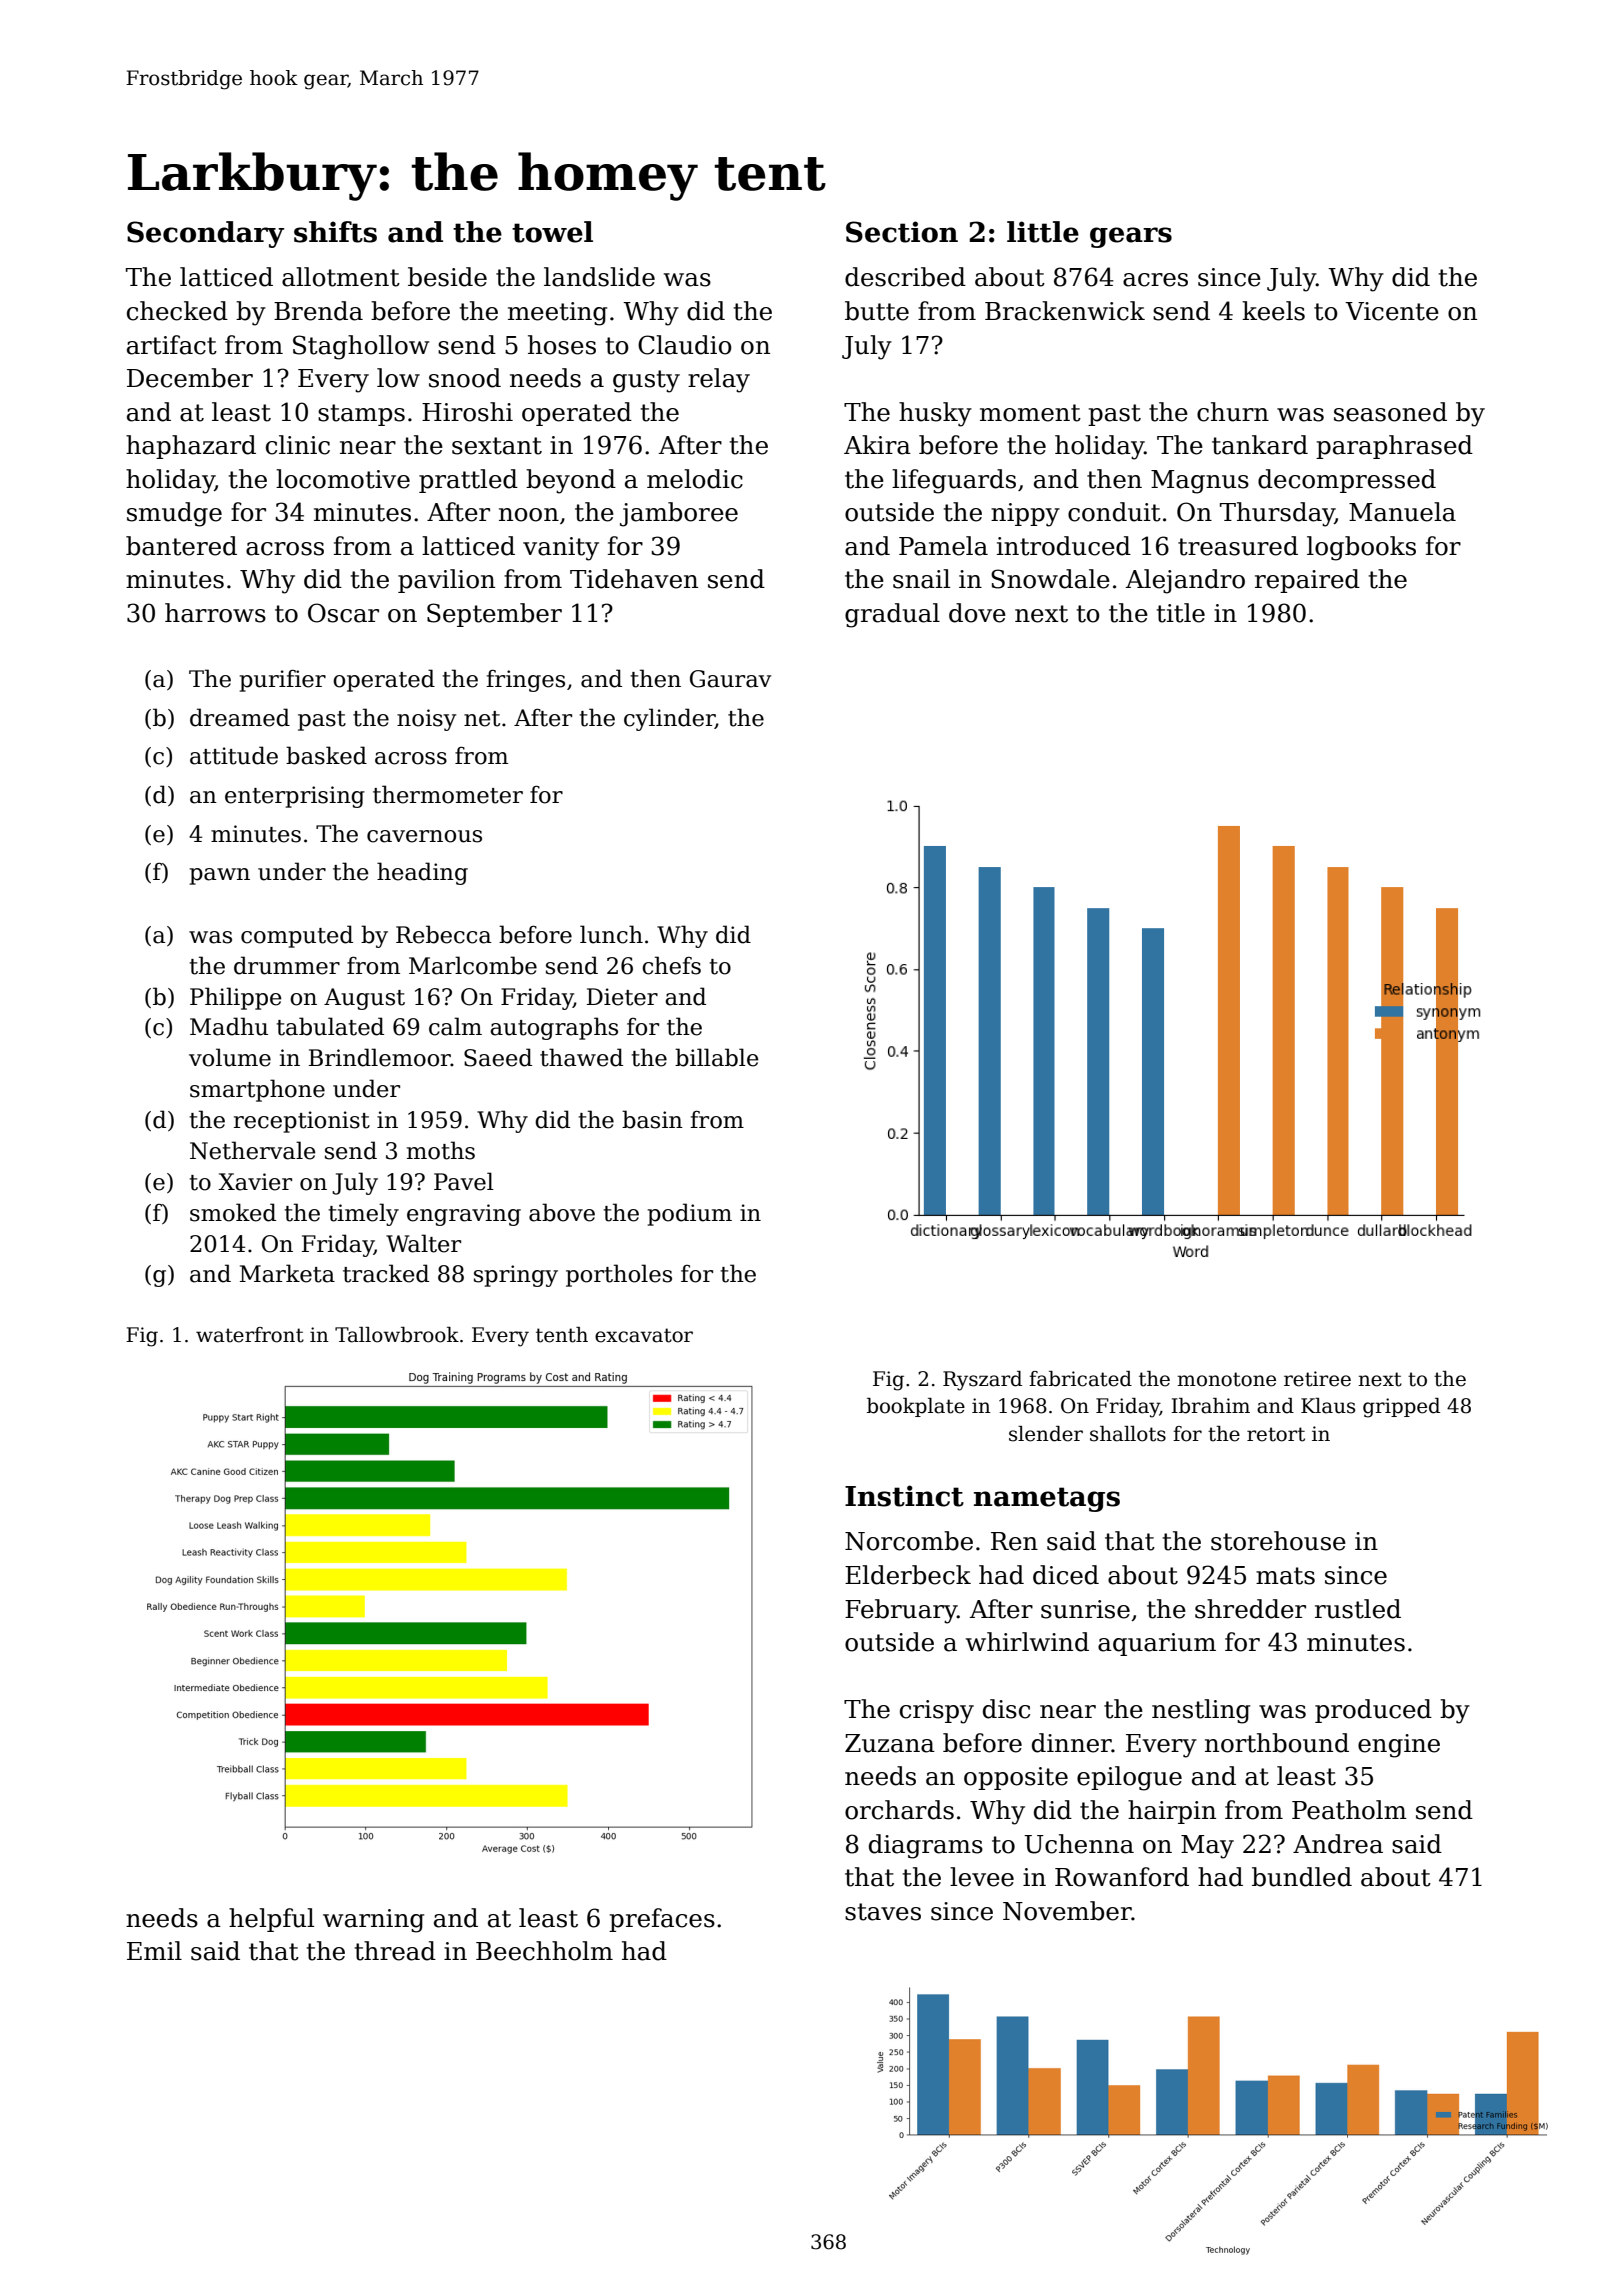 Image resolution: width=1620 pixels, height=2292 pixels. Describe the element at coordinates (205, 234) in the document. I see `Secondary` at that location.
